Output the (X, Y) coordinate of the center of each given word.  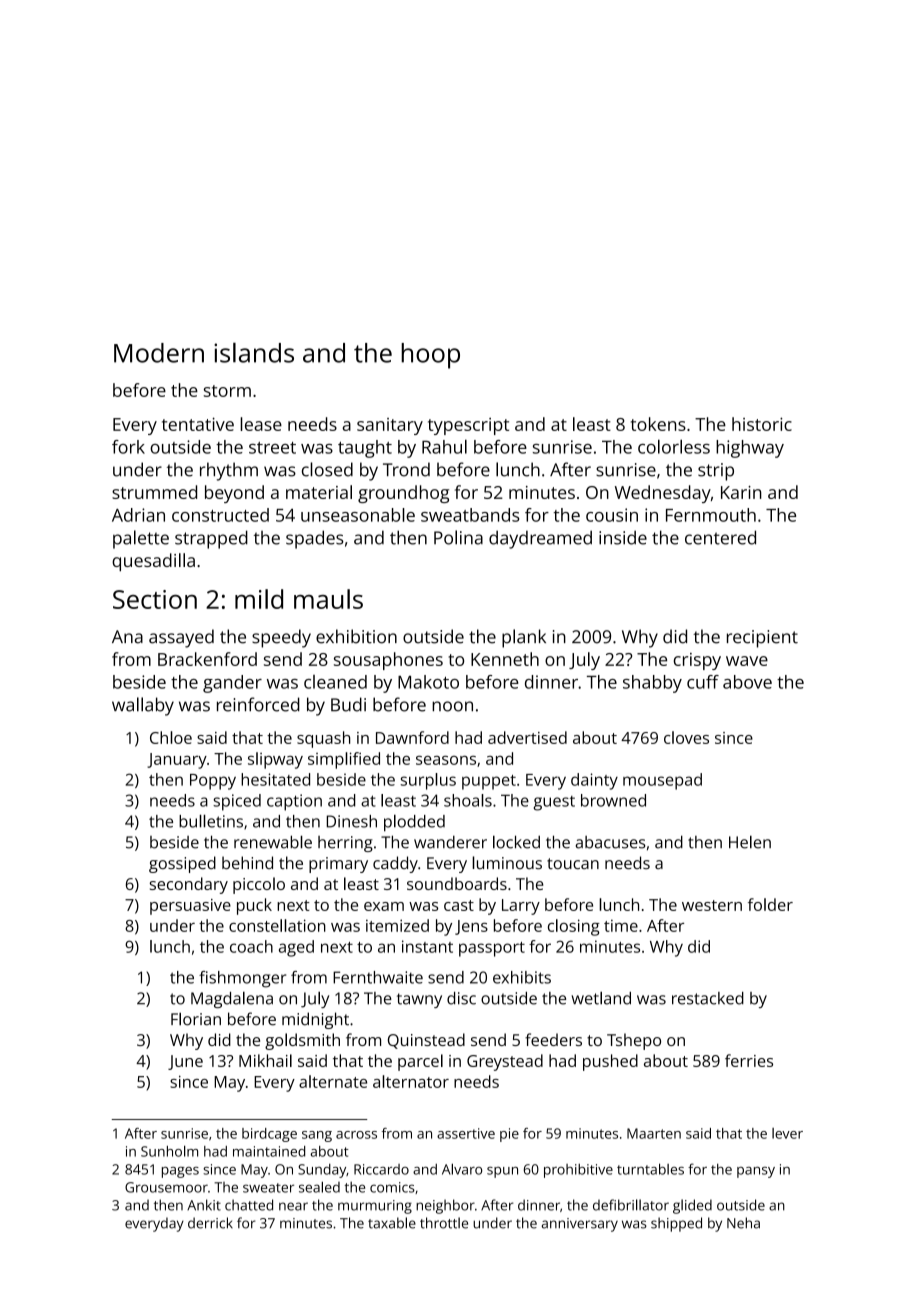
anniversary (580, 1225)
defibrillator (631, 1205)
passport (492, 949)
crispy (697, 661)
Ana (127, 637)
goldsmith (302, 1041)
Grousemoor (166, 1187)
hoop (430, 356)
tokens (658, 424)
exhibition (356, 636)
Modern (159, 353)
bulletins (211, 821)
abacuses (610, 842)
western (712, 905)
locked (516, 842)
